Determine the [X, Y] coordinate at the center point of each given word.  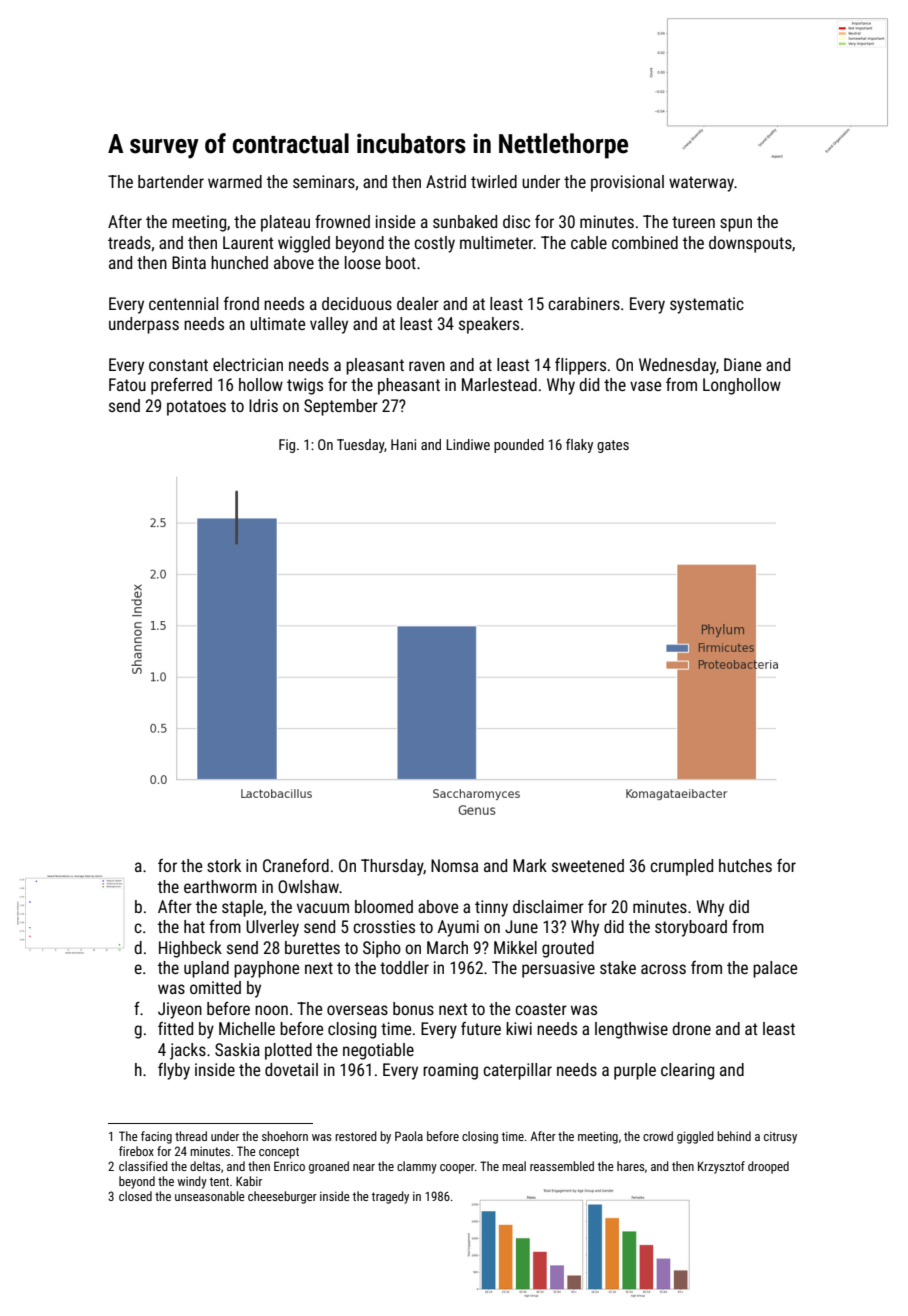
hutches [745, 865]
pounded [519, 446]
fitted [175, 1028]
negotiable [378, 1051]
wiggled [304, 244]
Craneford [296, 865]
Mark [530, 865]
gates [613, 446]
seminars [324, 181]
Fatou [127, 384]
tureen [693, 222]
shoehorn [285, 1136]
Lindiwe [468, 444]
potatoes [196, 408]
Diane [742, 364]
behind [734, 1136]
